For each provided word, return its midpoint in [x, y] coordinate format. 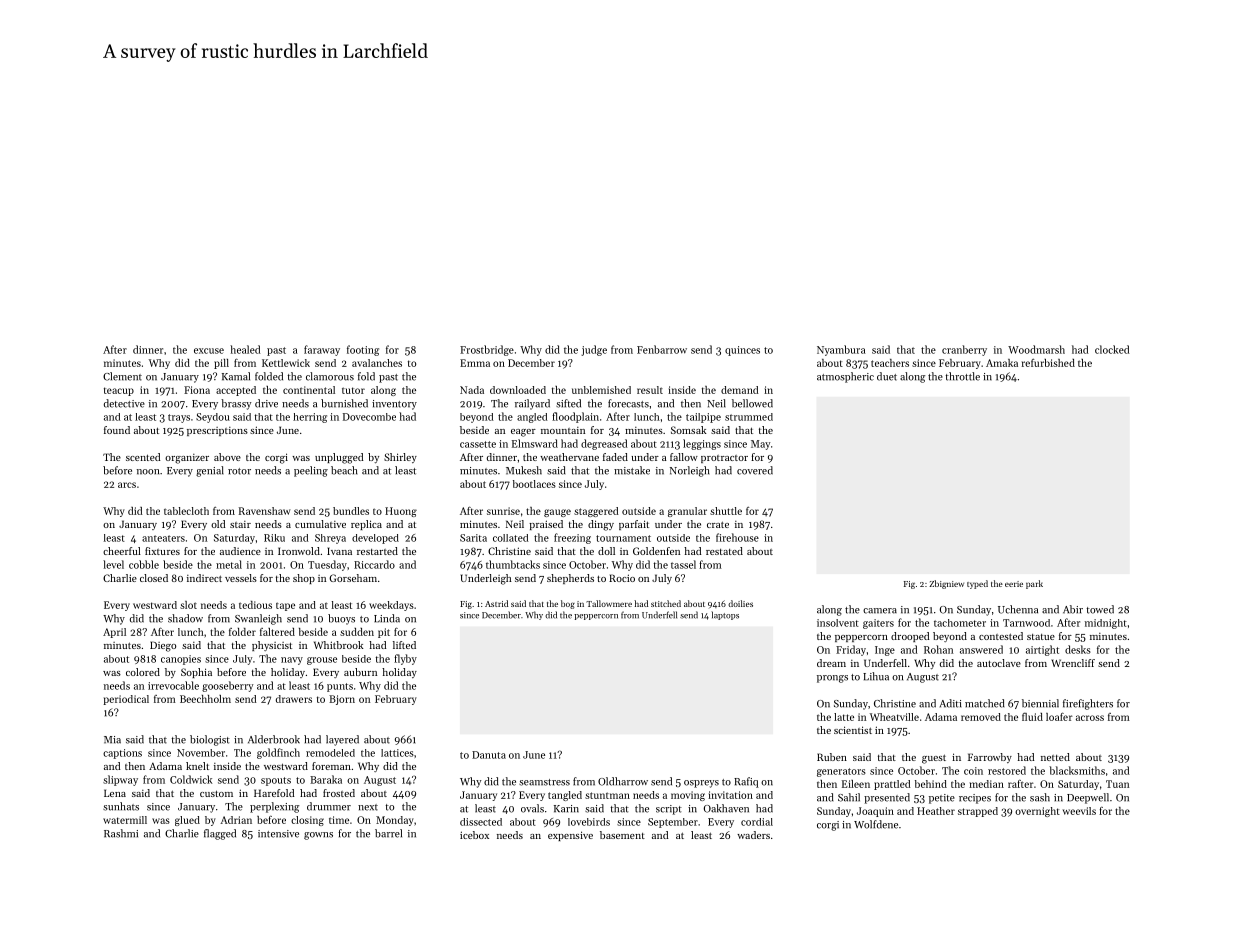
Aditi [951, 703]
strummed [749, 417]
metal [229, 564]
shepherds [570, 579]
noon [148, 472]
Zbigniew [946, 584]
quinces [742, 351]
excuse [209, 351]
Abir [1073, 609]
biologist [210, 740]
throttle [963, 376]
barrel [388, 833]
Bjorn [342, 700]
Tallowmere [609, 603]
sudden [357, 632]
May [760, 445]
